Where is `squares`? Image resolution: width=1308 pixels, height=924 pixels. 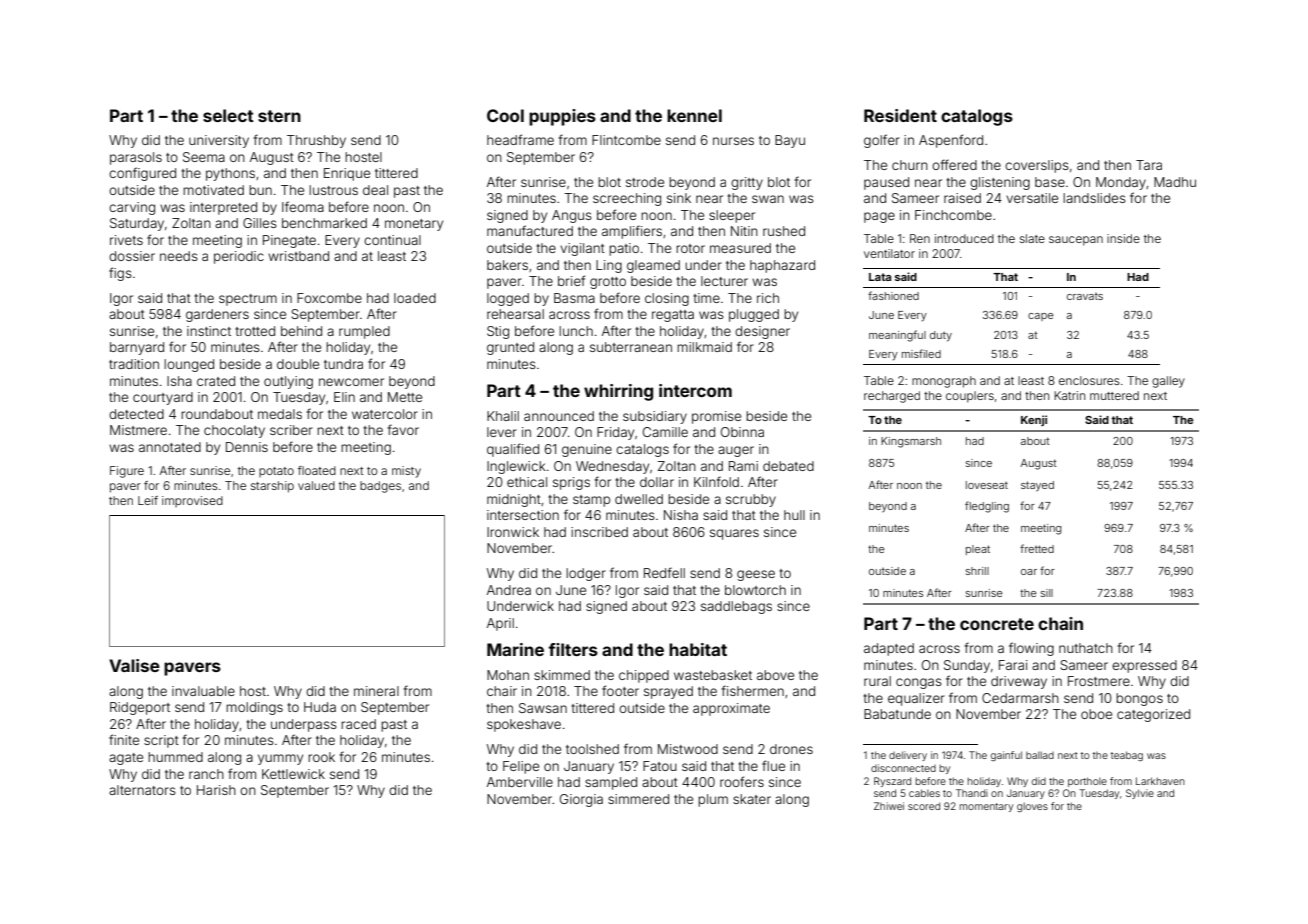
squares is located at coordinates (734, 534).
